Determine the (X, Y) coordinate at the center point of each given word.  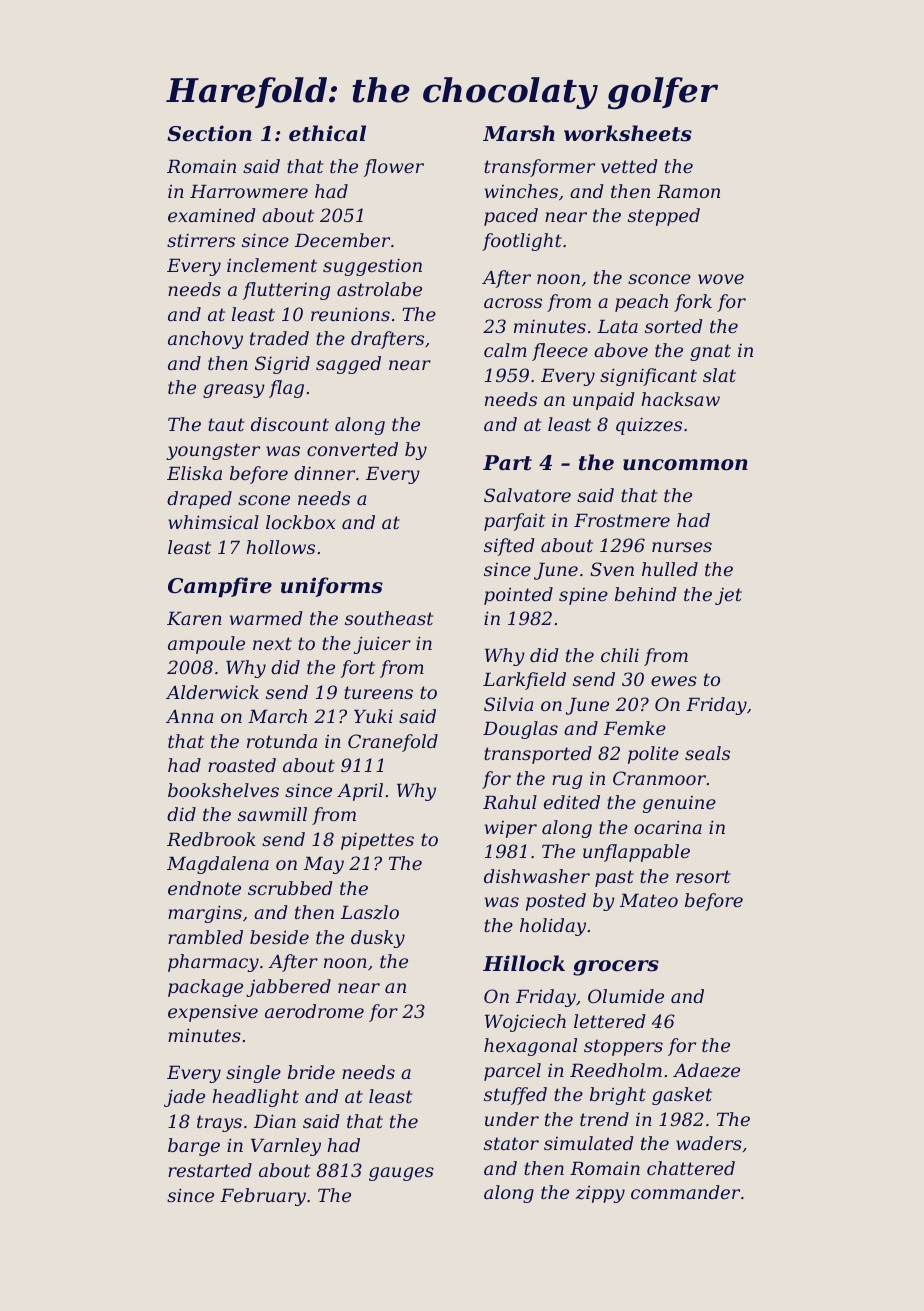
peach (641, 303)
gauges (401, 1174)
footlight (522, 242)
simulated (589, 1143)
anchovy (205, 340)
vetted (629, 166)
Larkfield (524, 681)
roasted (242, 765)
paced (511, 217)
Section (209, 133)
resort (703, 876)
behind (646, 594)
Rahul (510, 802)
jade (184, 1098)
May (324, 865)
